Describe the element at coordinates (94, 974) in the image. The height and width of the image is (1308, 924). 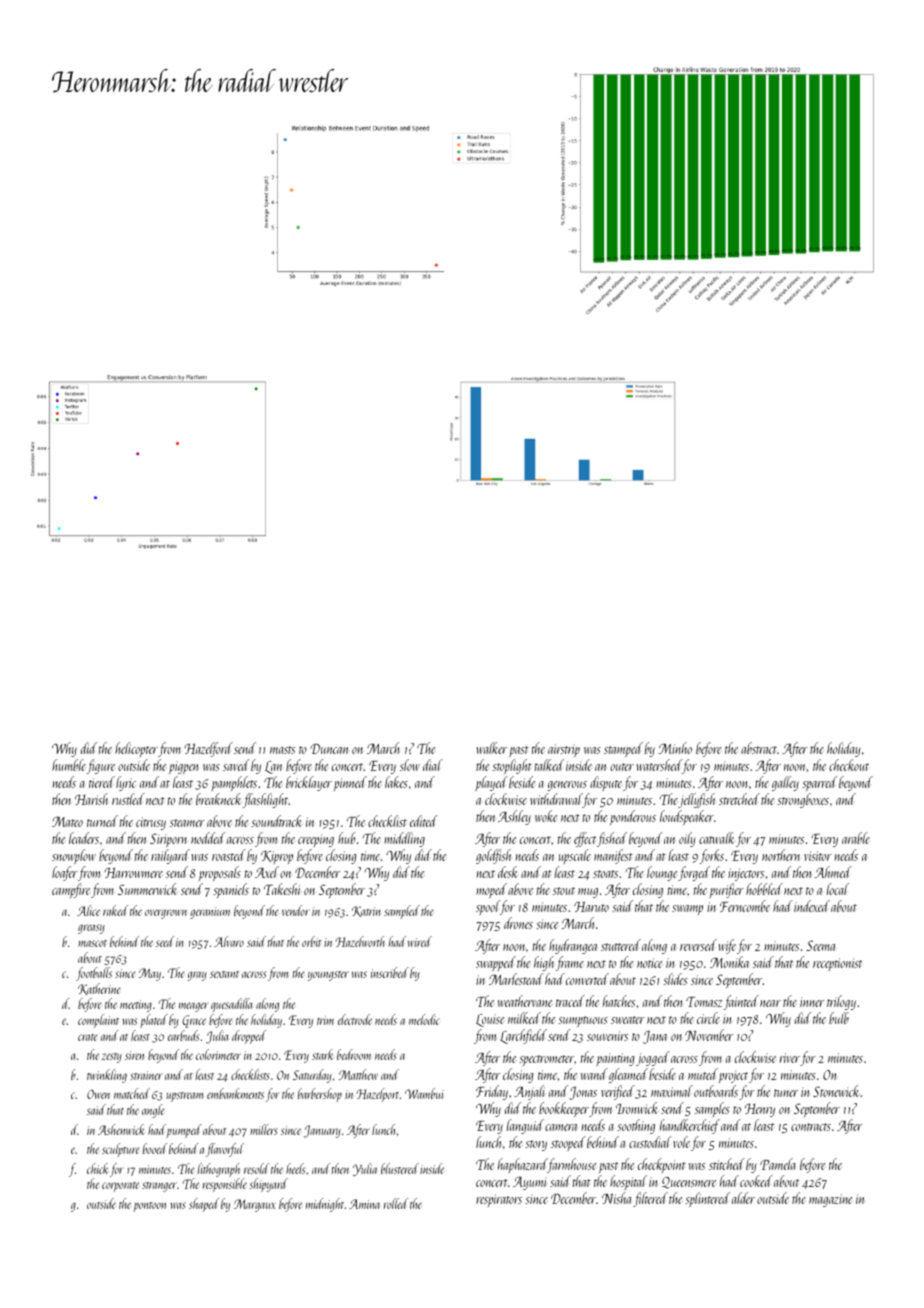
I see `footballs` at that location.
